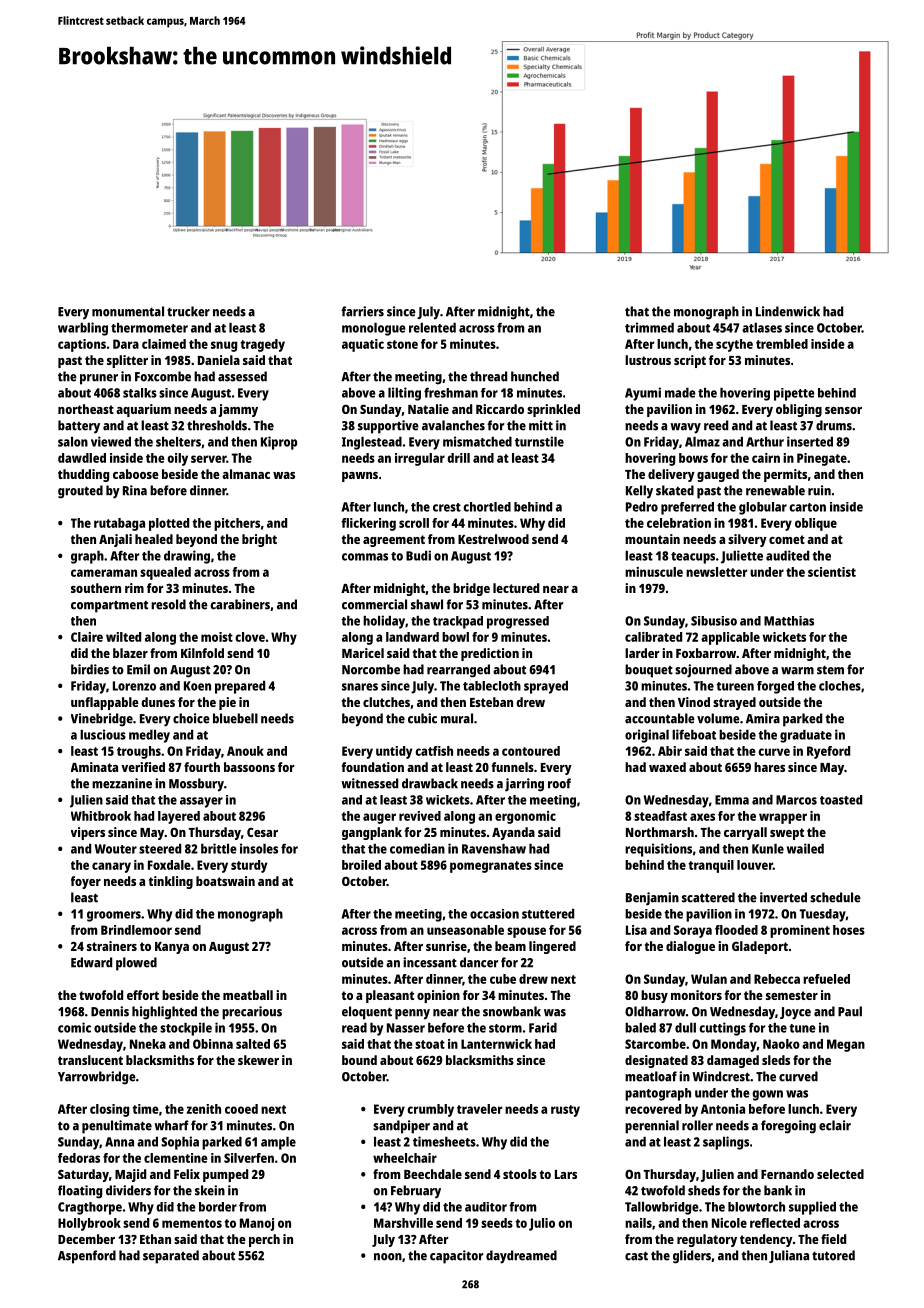  Describe the element at coordinates (788, 311) in the screenshot. I see `Lindenwick` at that location.
